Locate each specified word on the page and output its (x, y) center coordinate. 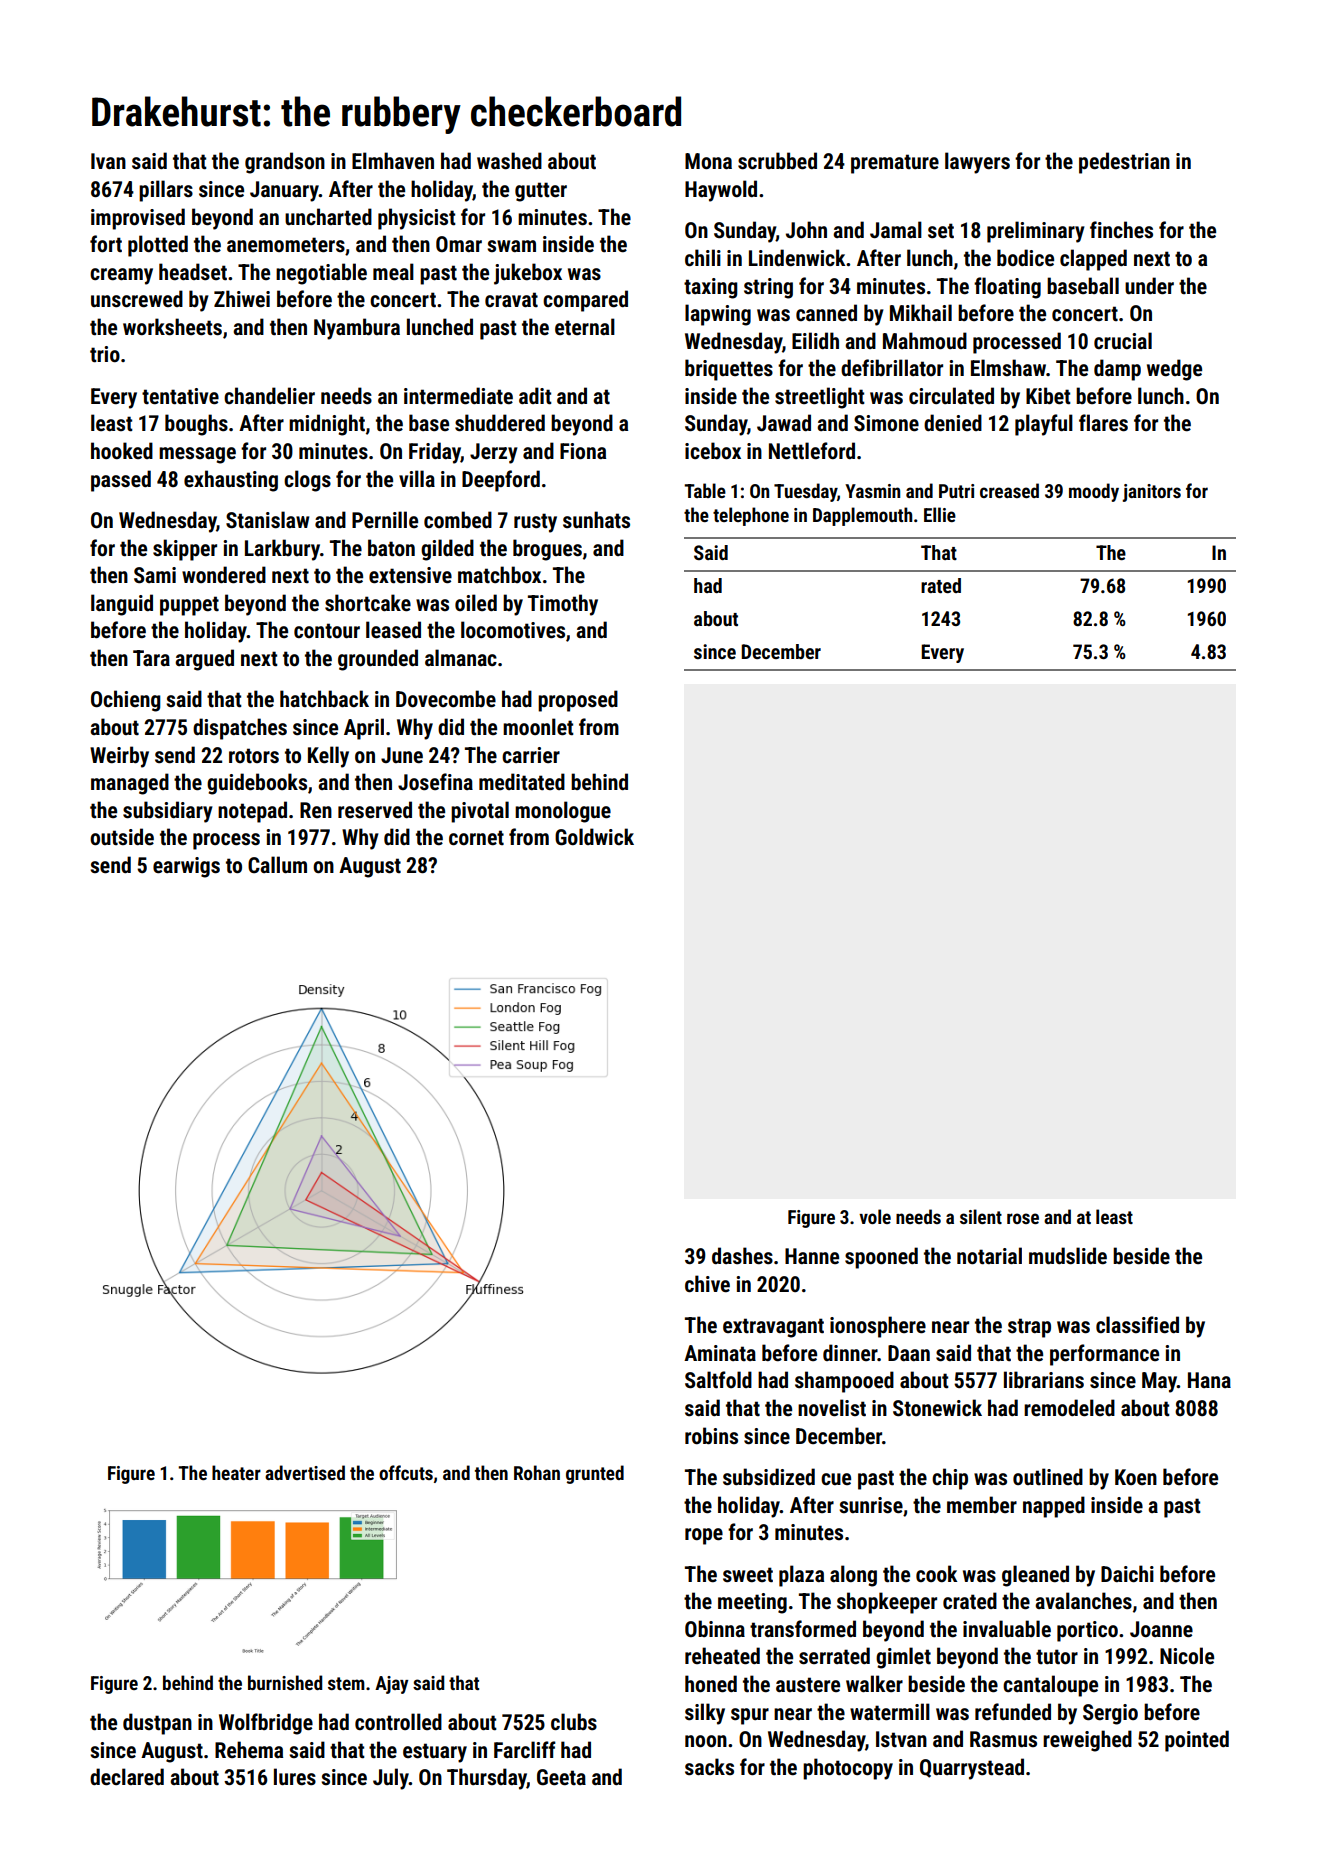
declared (127, 1777)
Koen (1136, 1477)
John (806, 229)
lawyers (977, 163)
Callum (277, 864)
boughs (196, 425)
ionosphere (878, 1327)
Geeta (561, 1777)
